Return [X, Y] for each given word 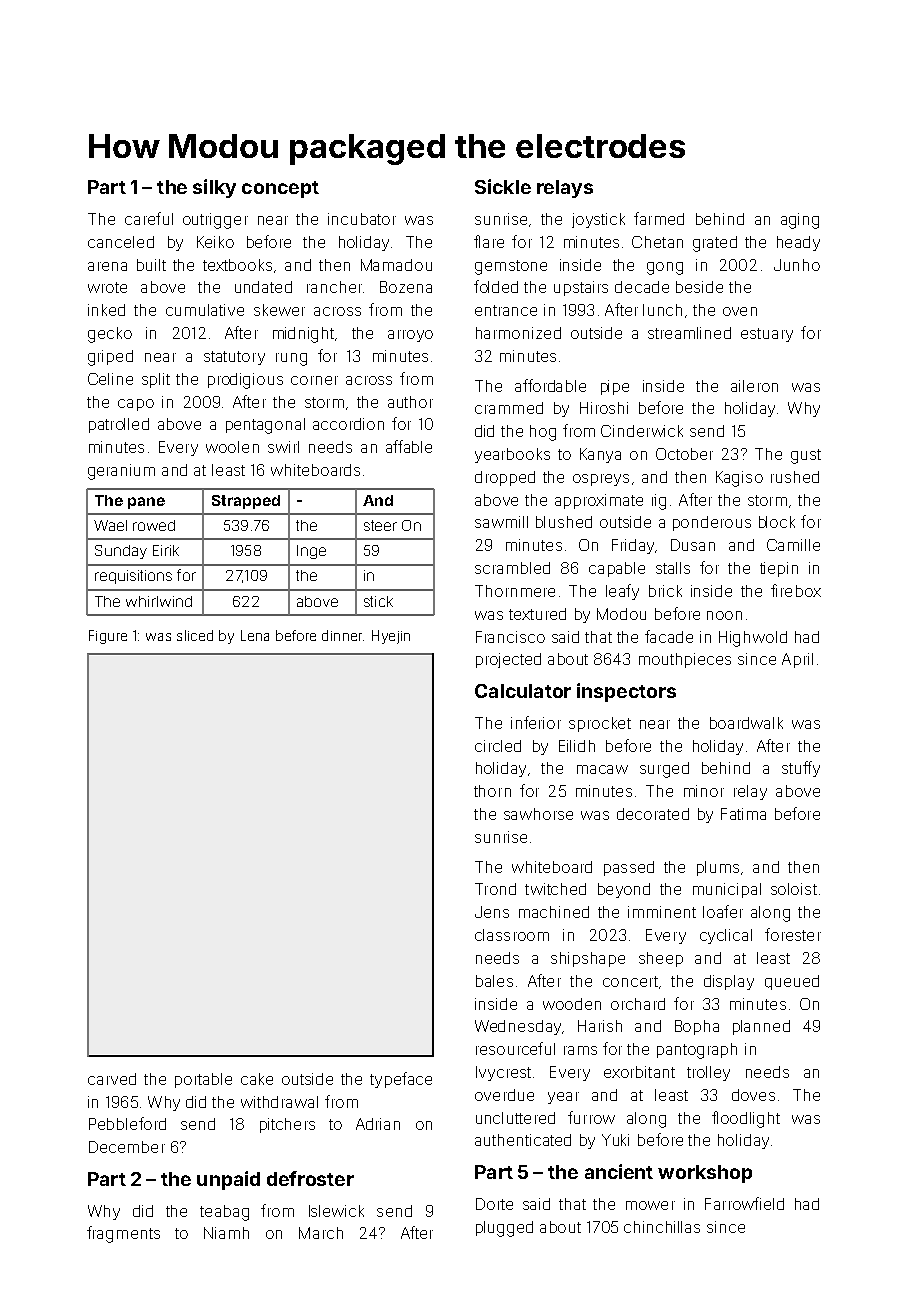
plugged [504, 1229]
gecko [110, 335]
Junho [797, 265]
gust [806, 456]
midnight [303, 335]
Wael [110, 525]
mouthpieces [685, 660]
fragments [123, 1234]
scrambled [512, 568]
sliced [195, 635]
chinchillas [662, 1227]
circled [498, 746]
